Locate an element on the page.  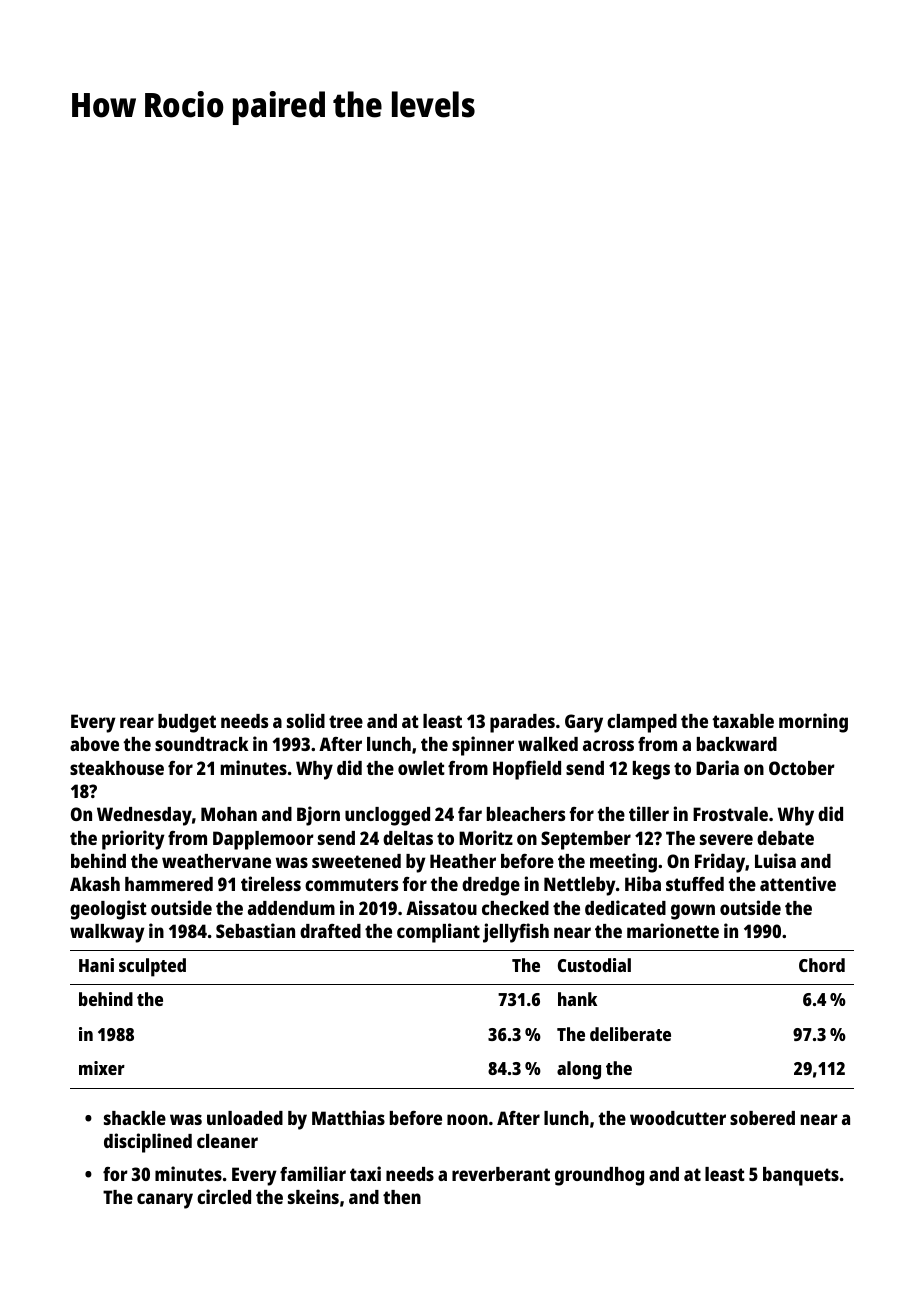
hank is located at coordinates (577, 999).
